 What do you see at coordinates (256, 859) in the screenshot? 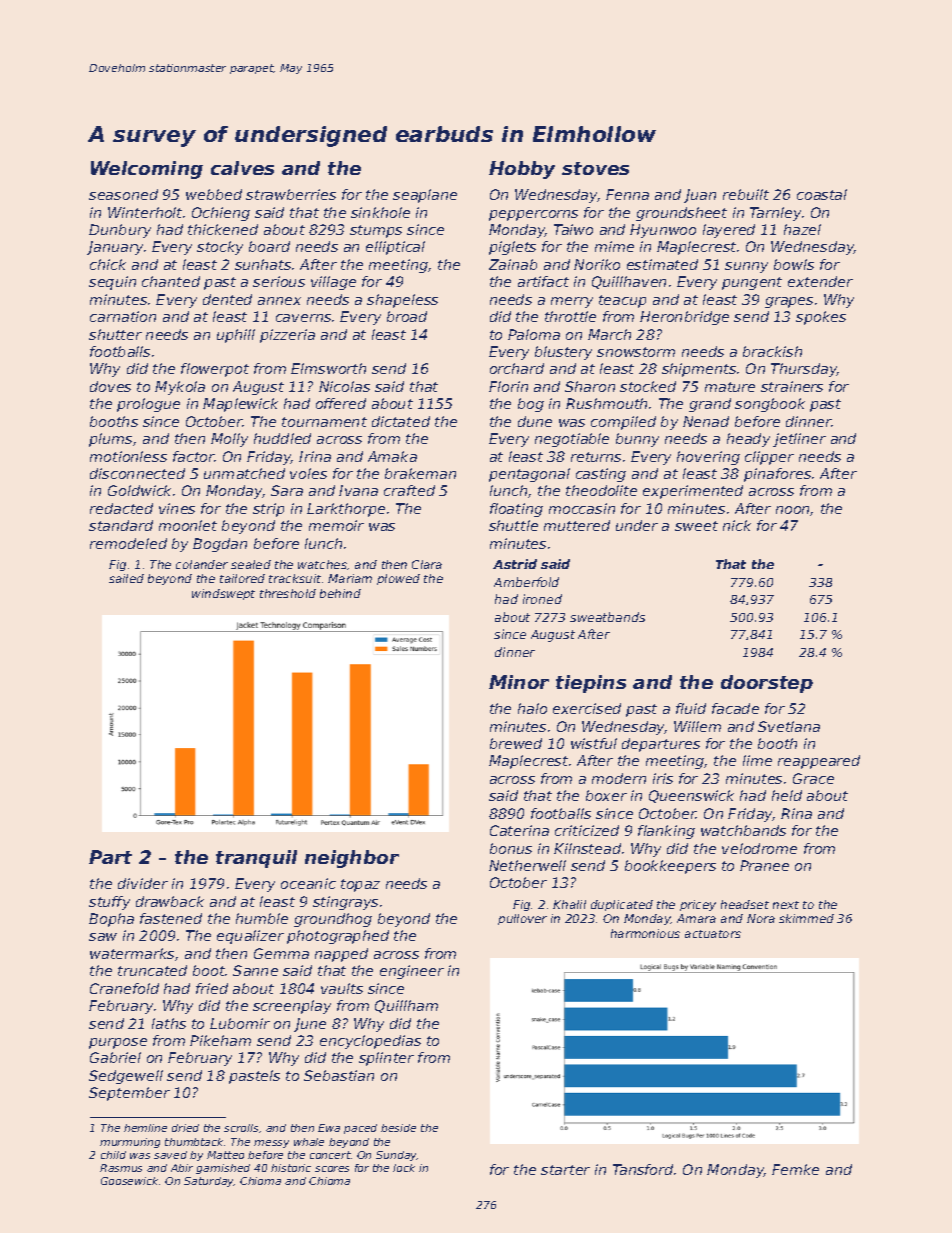
I see `tranquil` at bounding box center [256, 859].
